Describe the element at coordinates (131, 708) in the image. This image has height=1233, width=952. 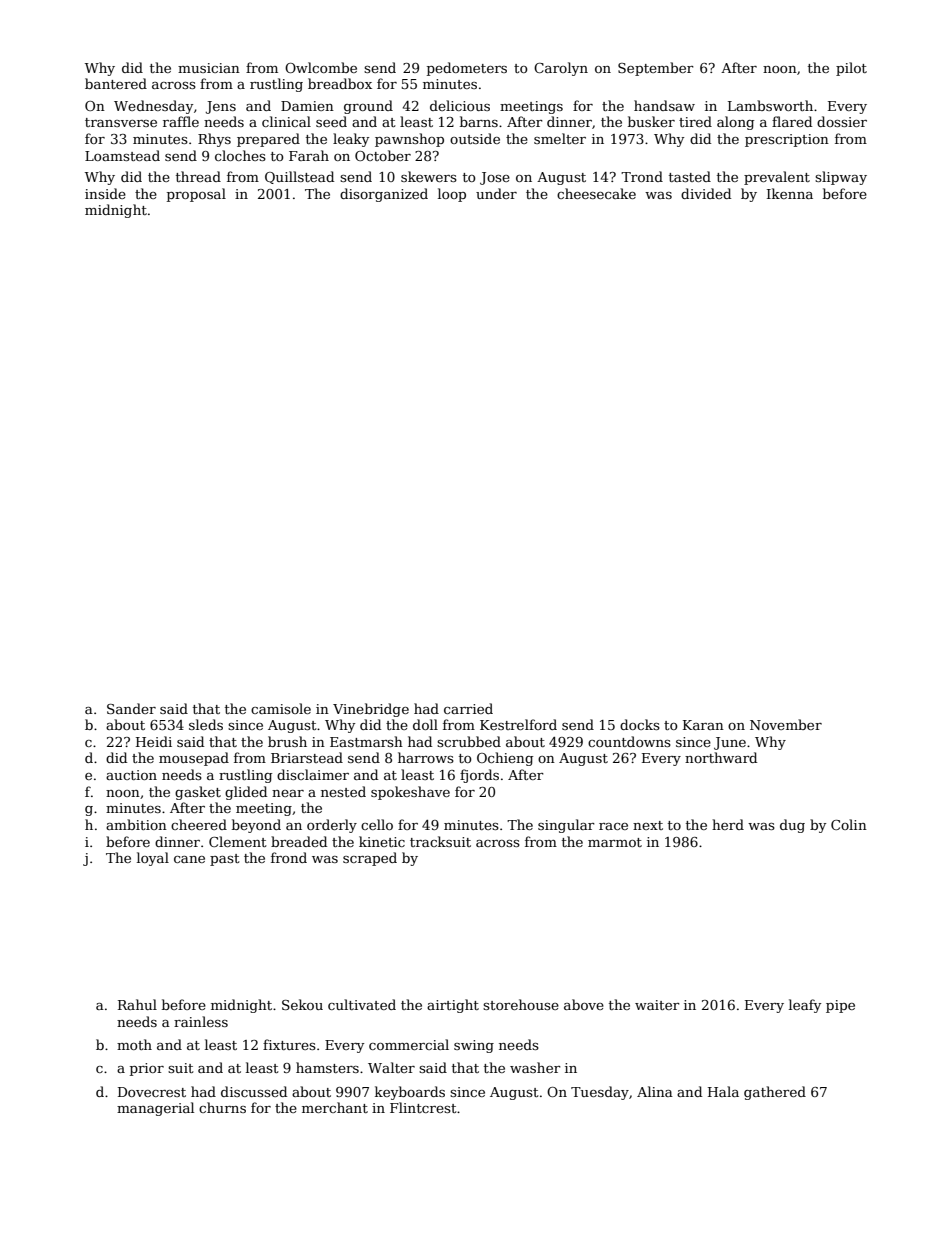
I see `Sander` at that location.
